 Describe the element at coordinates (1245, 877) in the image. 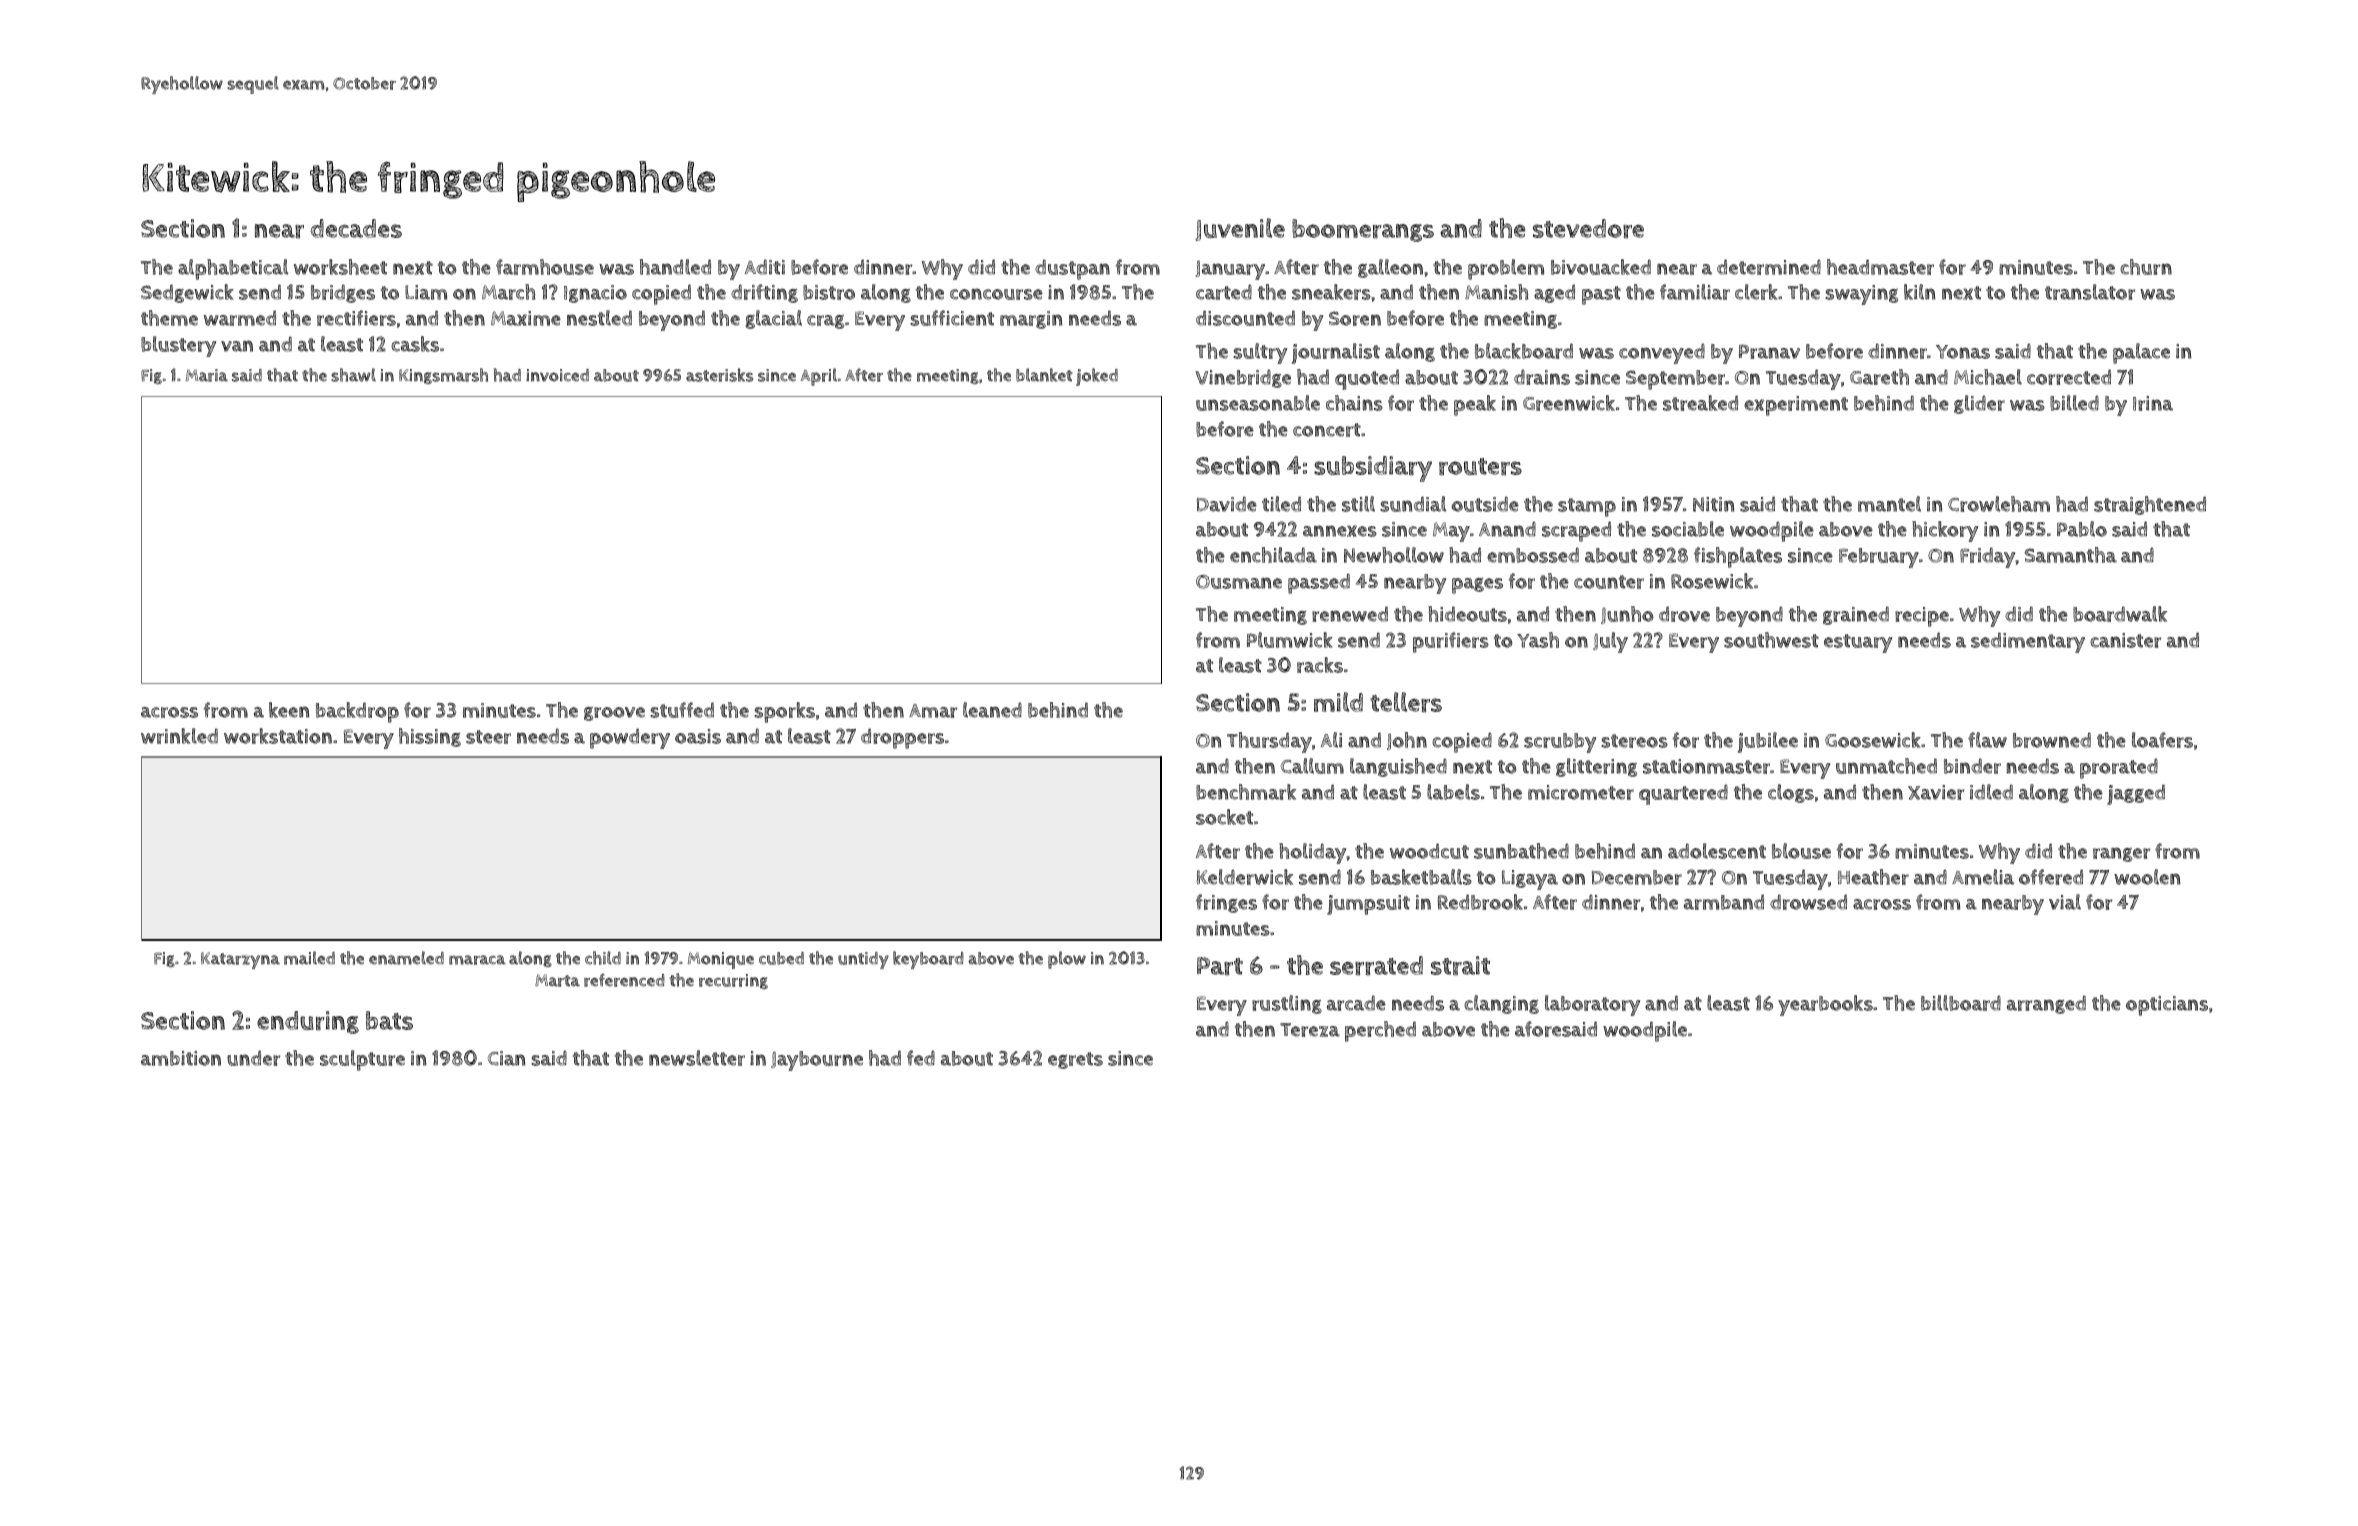

I see `Kelderwick` at that location.
